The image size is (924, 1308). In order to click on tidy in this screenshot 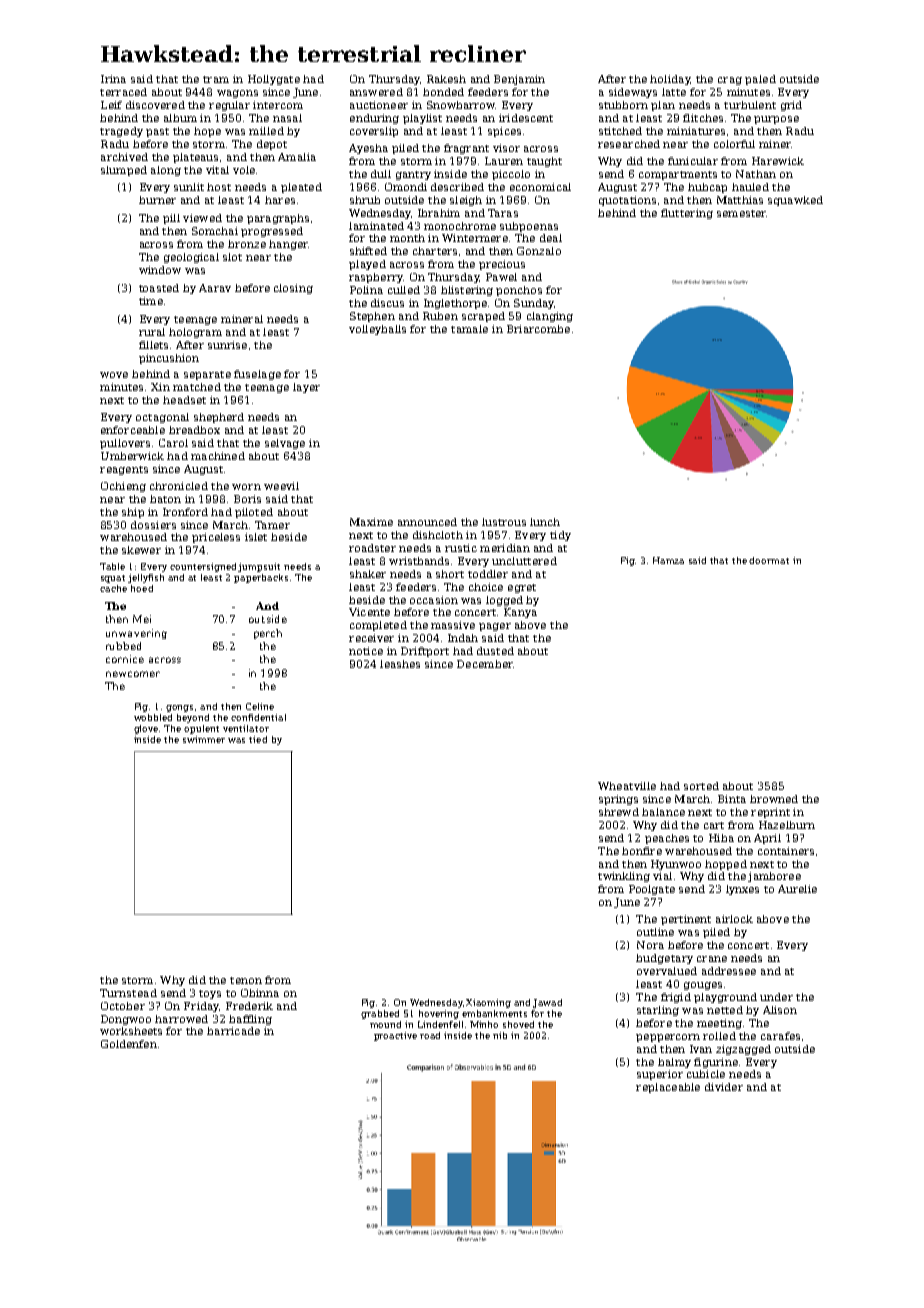, I will do `click(560, 536)`.
